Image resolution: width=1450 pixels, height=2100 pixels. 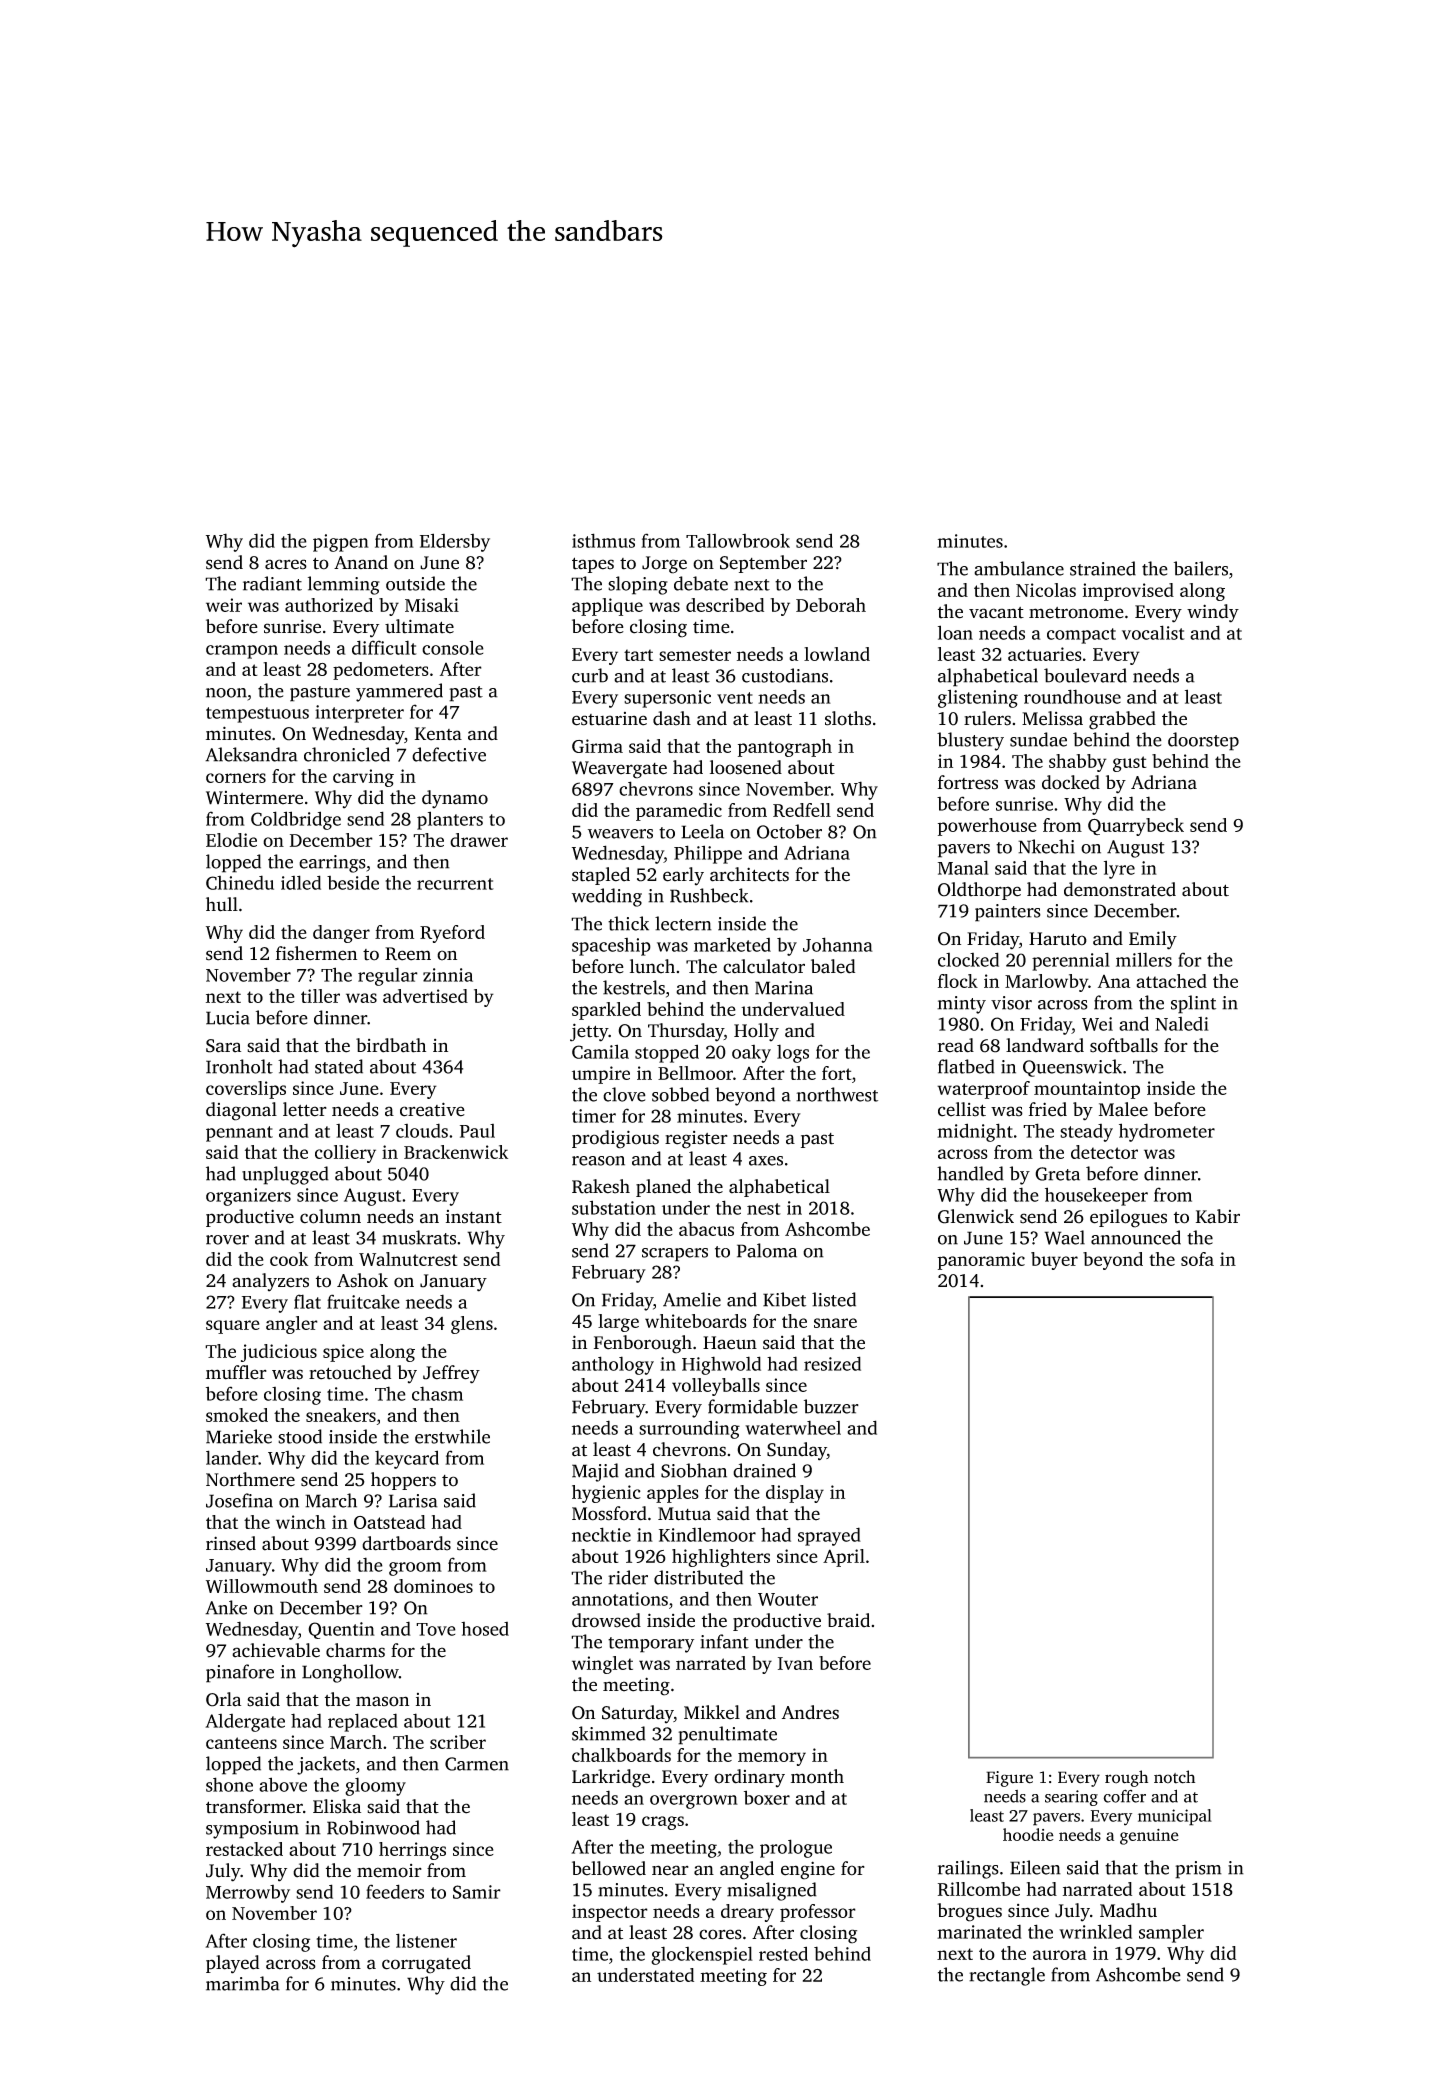 I want to click on Eileen, so click(x=1035, y=1867).
